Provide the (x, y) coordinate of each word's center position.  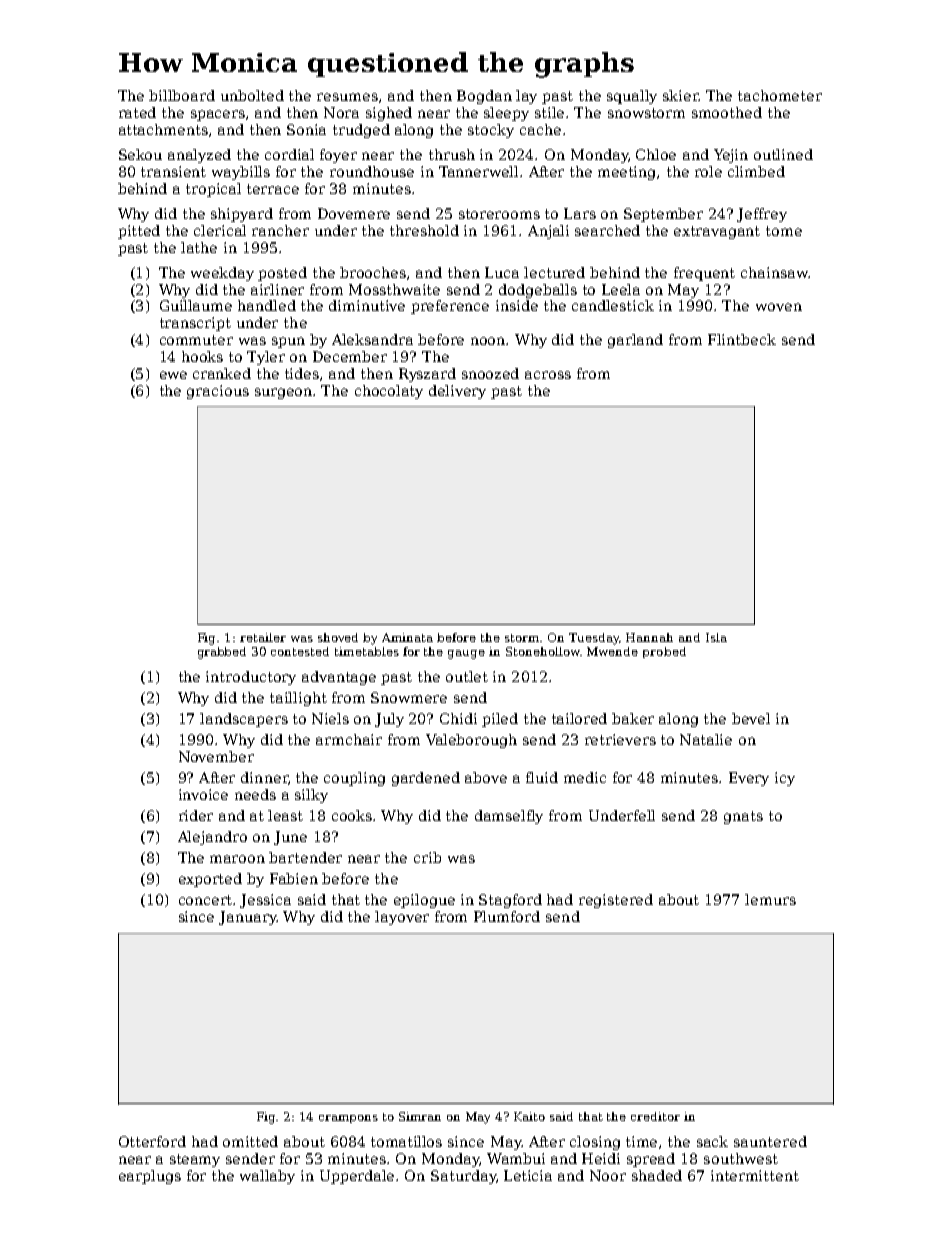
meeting (626, 173)
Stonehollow (543, 651)
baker (633, 718)
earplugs (150, 1177)
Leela (621, 289)
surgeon (284, 393)
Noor (608, 1175)
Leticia (528, 1175)
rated (137, 112)
